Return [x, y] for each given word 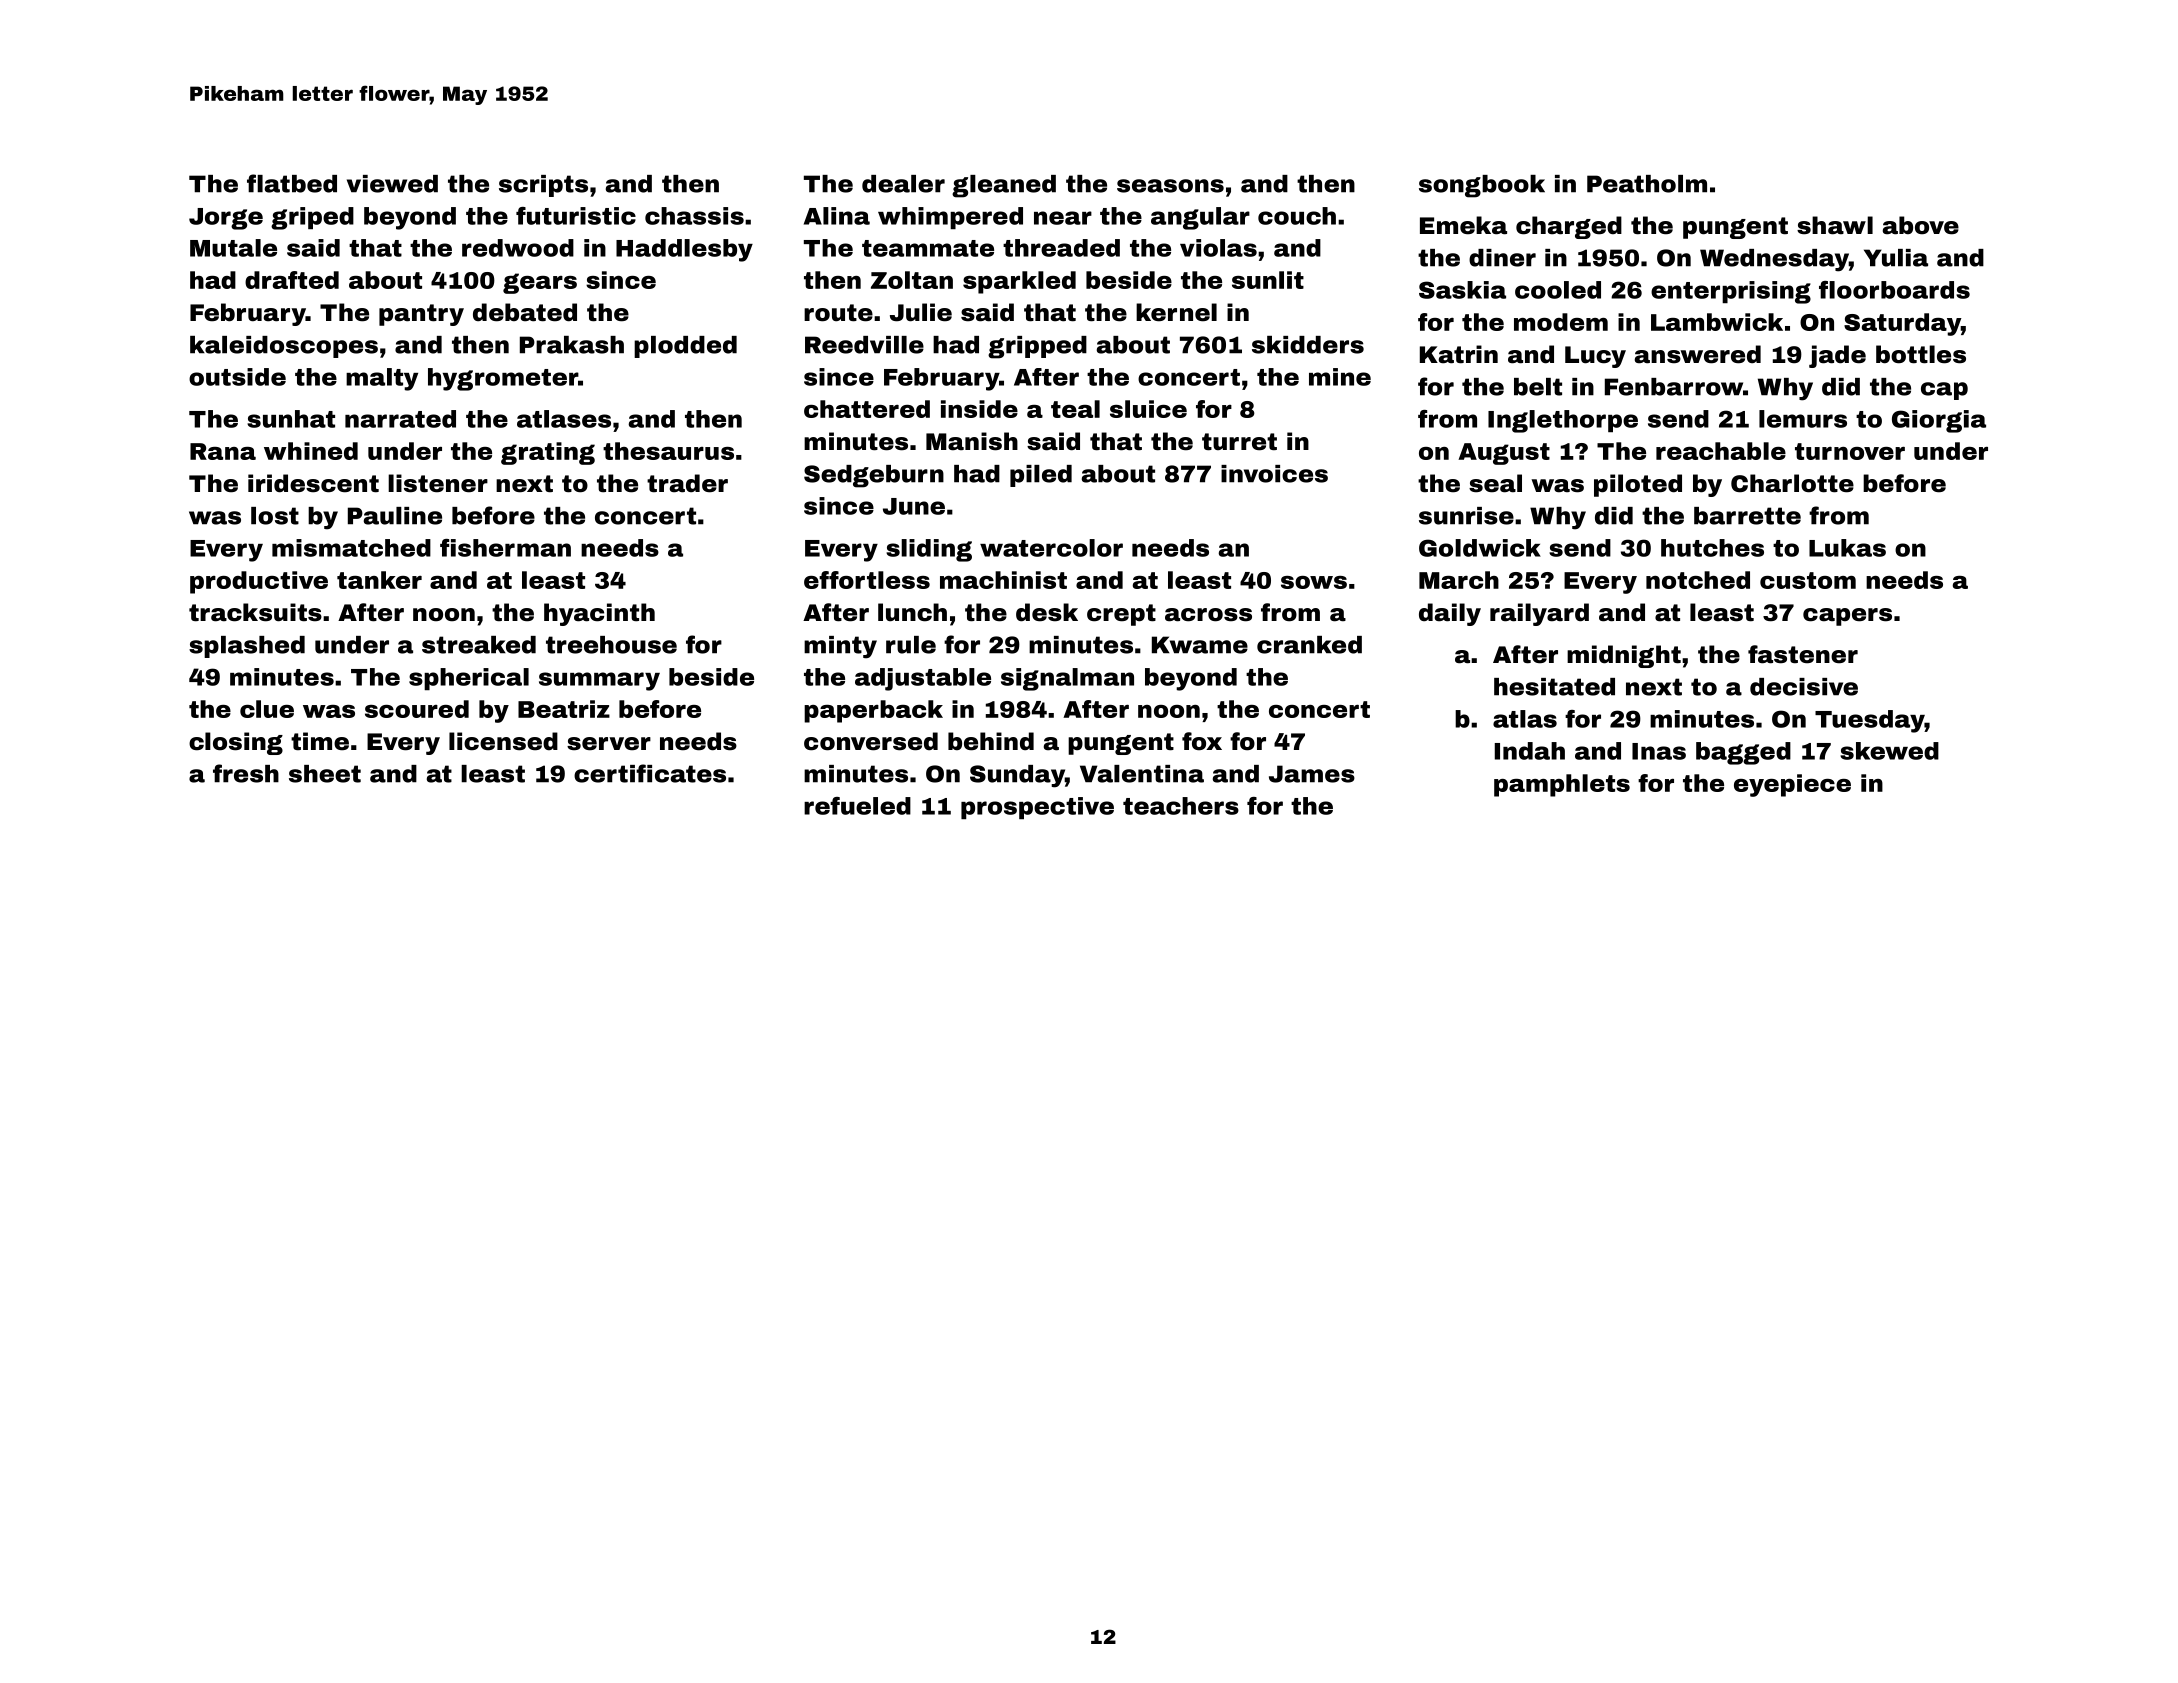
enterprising [1731, 292]
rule [911, 645]
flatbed [292, 183]
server [609, 744]
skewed [1889, 751]
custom [1808, 580]
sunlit [1268, 280]
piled [1041, 476]
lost [275, 516]
